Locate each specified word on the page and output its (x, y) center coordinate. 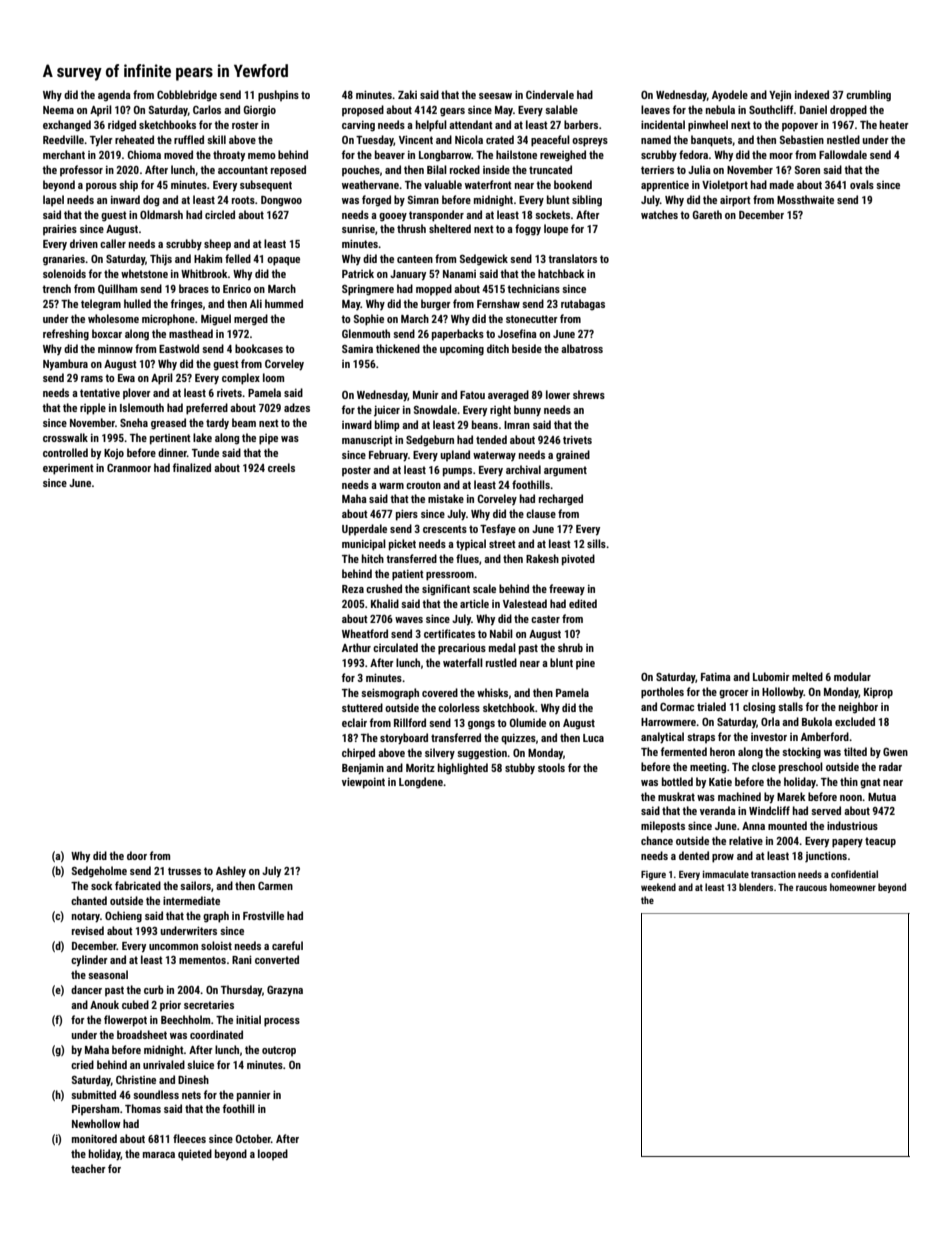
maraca (159, 1155)
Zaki (407, 94)
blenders (756, 887)
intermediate (191, 900)
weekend (658, 887)
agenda (114, 96)
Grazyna (285, 991)
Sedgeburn (430, 441)
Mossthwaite (805, 199)
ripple (93, 409)
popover (800, 127)
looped (273, 1154)
